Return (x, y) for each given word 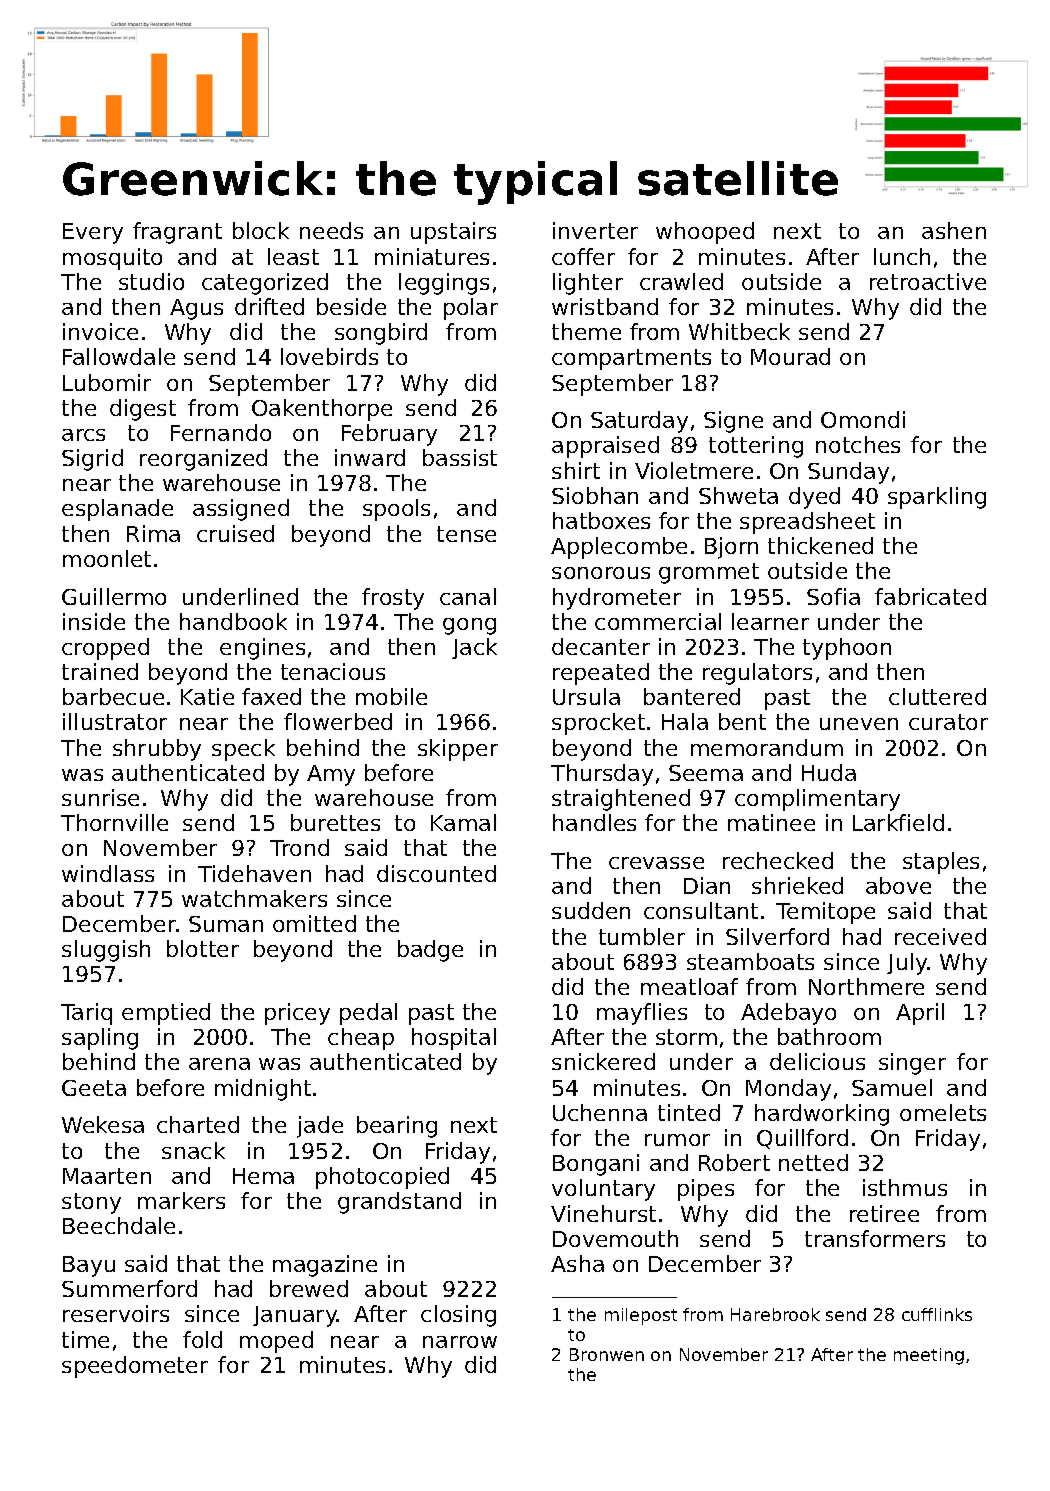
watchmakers (254, 898)
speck (243, 750)
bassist (460, 457)
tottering (756, 447)
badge (430, 951)
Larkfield (898, 822)
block (261, 230)
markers (181, 1200)
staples (941, 863)
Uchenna (600, 1112)
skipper (458, 750)
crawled (681, 281)
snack (193, 1150)
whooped (705, 233)
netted (813, 1162)
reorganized (203, 460)
